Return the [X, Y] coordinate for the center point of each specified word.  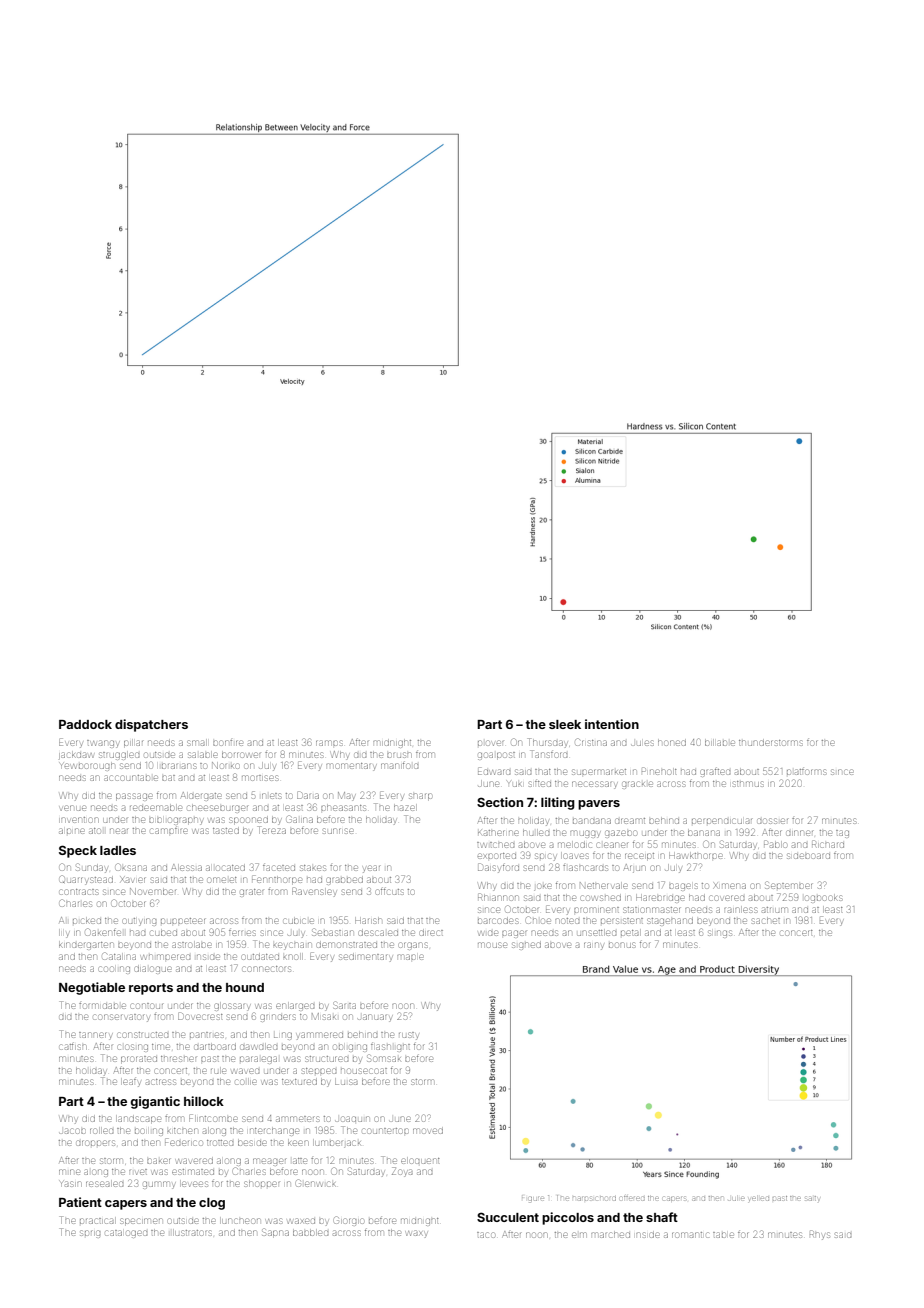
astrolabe [192, 945]
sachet [766, 921]
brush [399, 755]
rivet [138, 1172]
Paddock [85, 724]
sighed [526, 946]
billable [720, 743]
